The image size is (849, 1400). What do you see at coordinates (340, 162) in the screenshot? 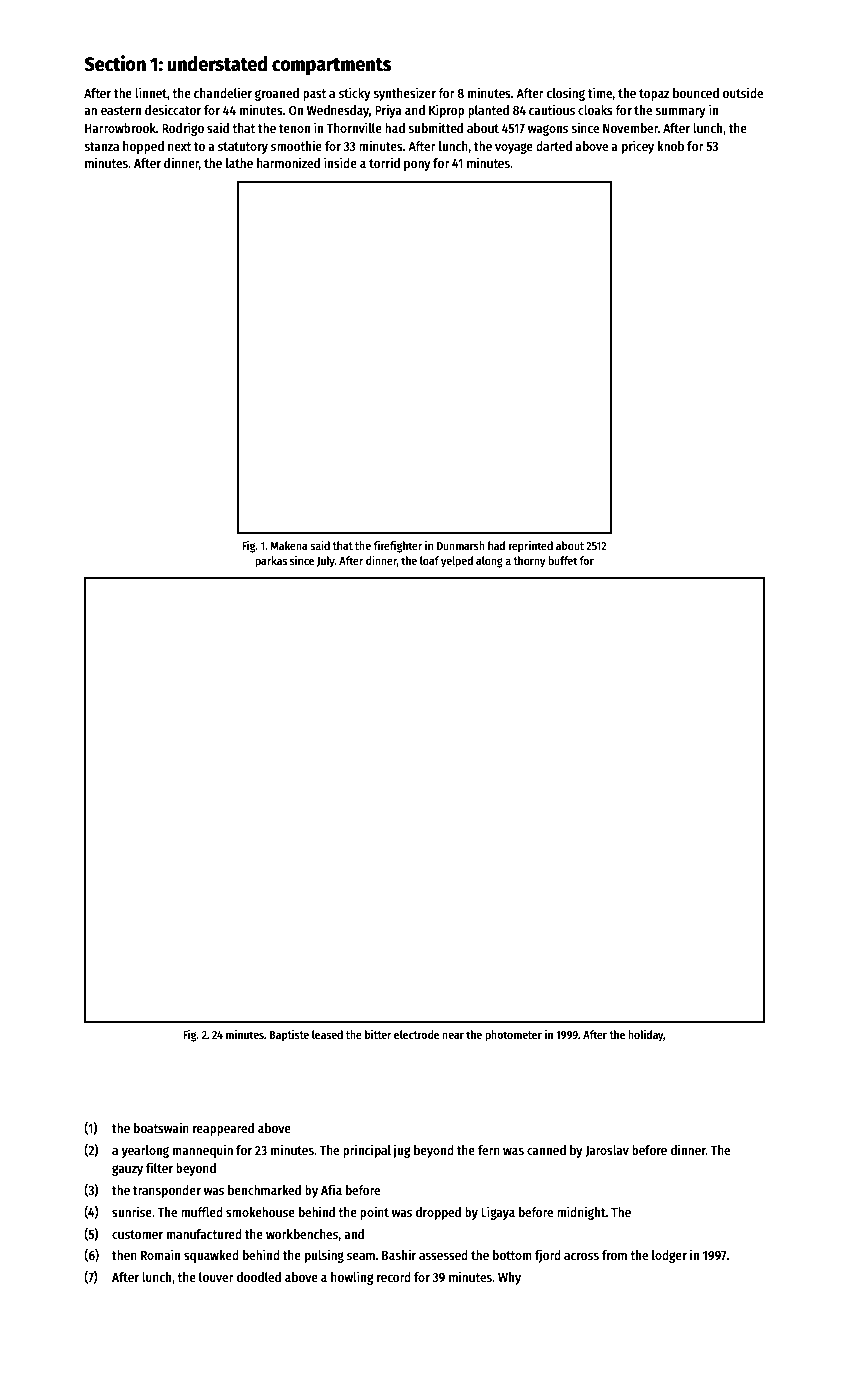
I see `inside` at bounding box center [340, 162].
